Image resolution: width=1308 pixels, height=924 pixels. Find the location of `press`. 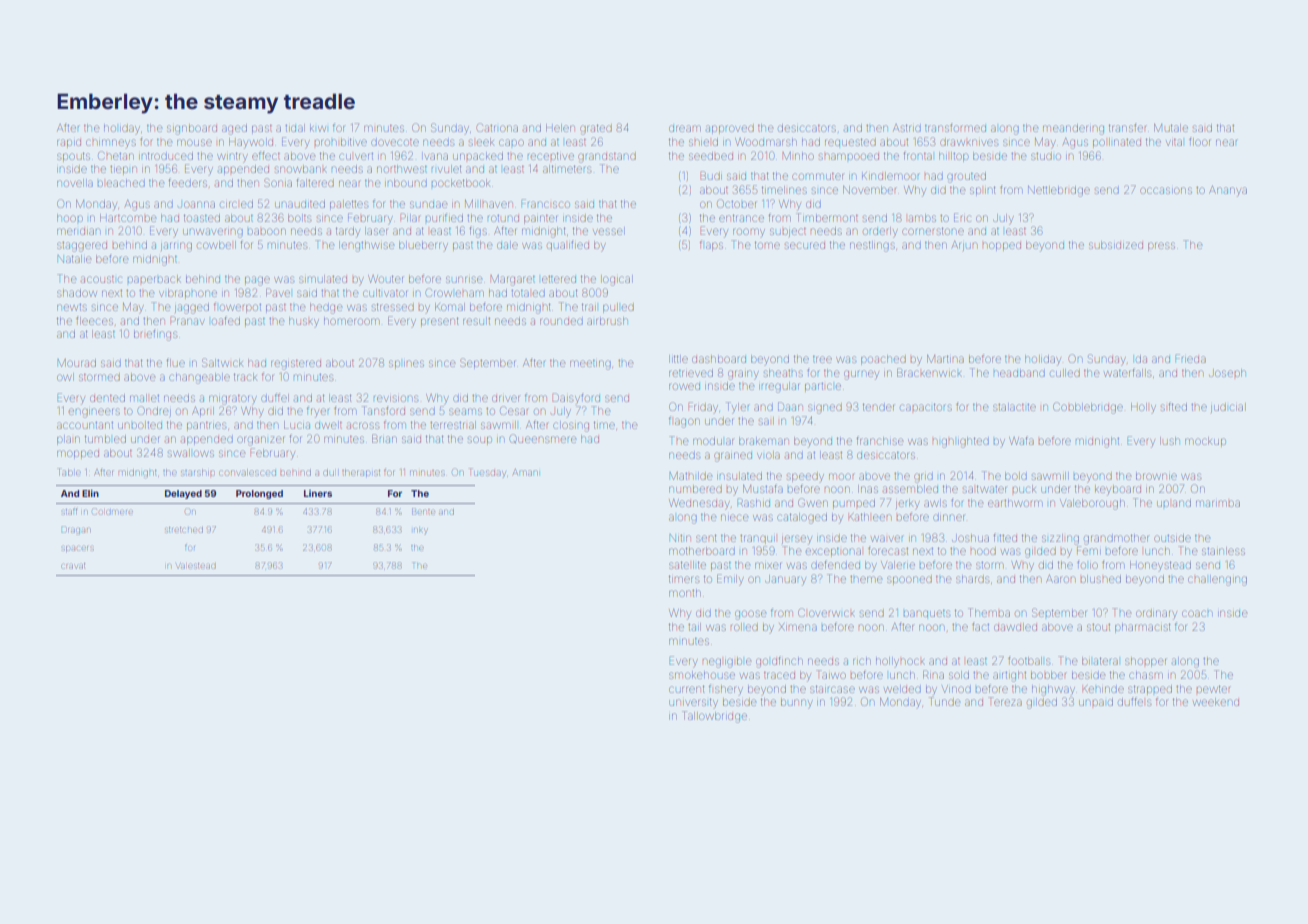

press is located at coordinates (1161, 246).
